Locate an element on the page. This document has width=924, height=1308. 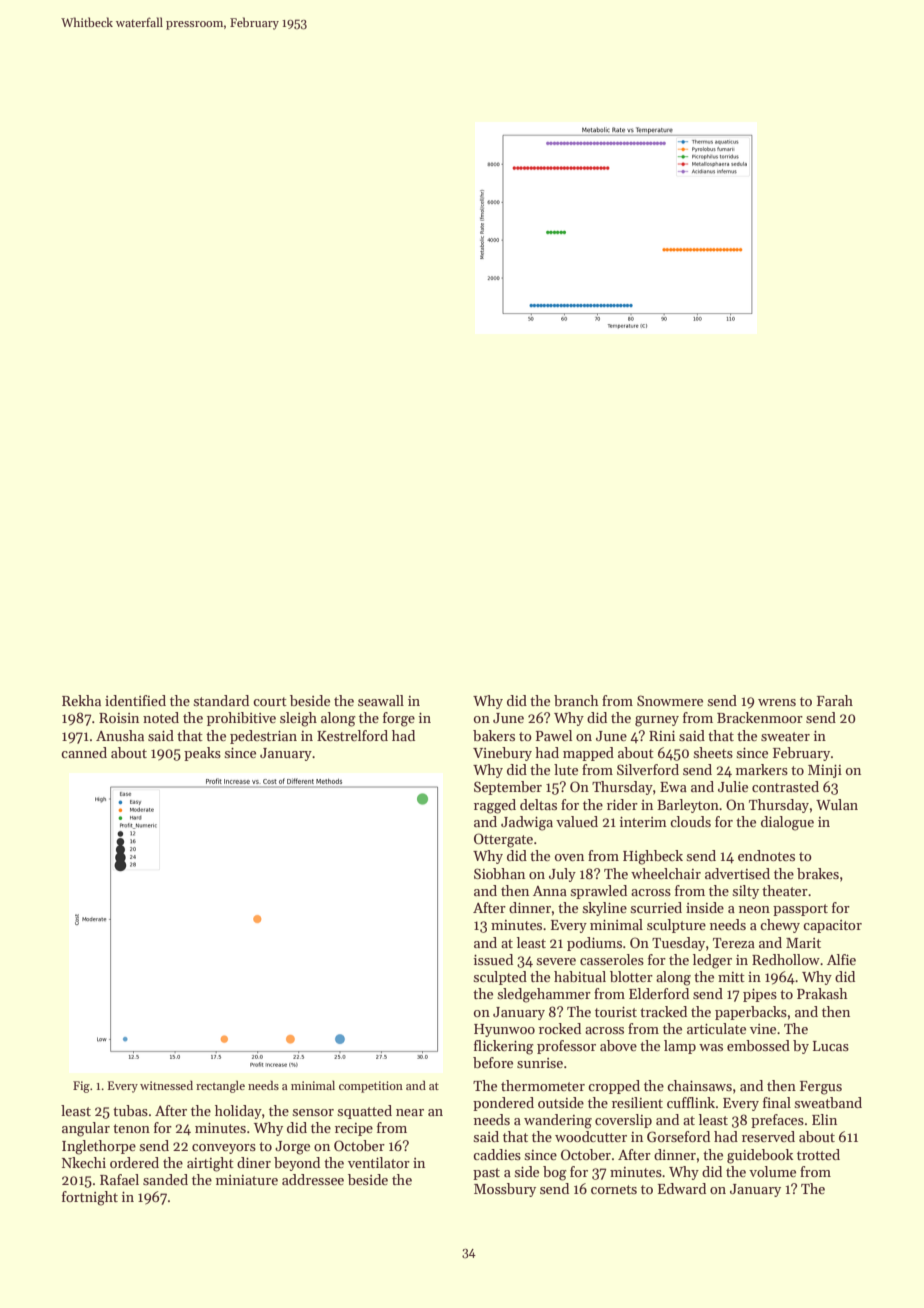
pipes is located at coordinates (760, 995).
